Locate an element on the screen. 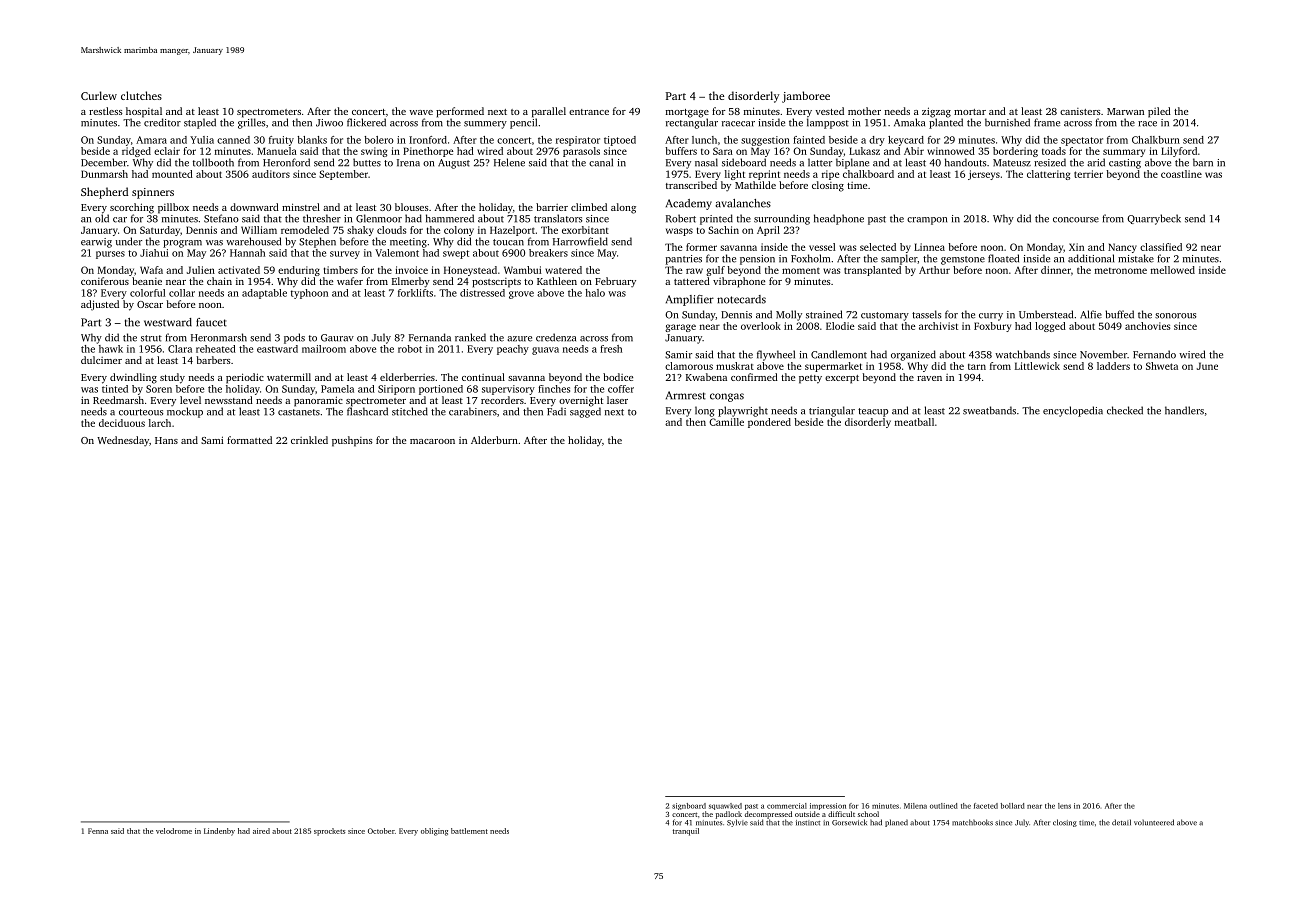 The image size is (1308, 924). entrance is located at coordinates (589, 112).
